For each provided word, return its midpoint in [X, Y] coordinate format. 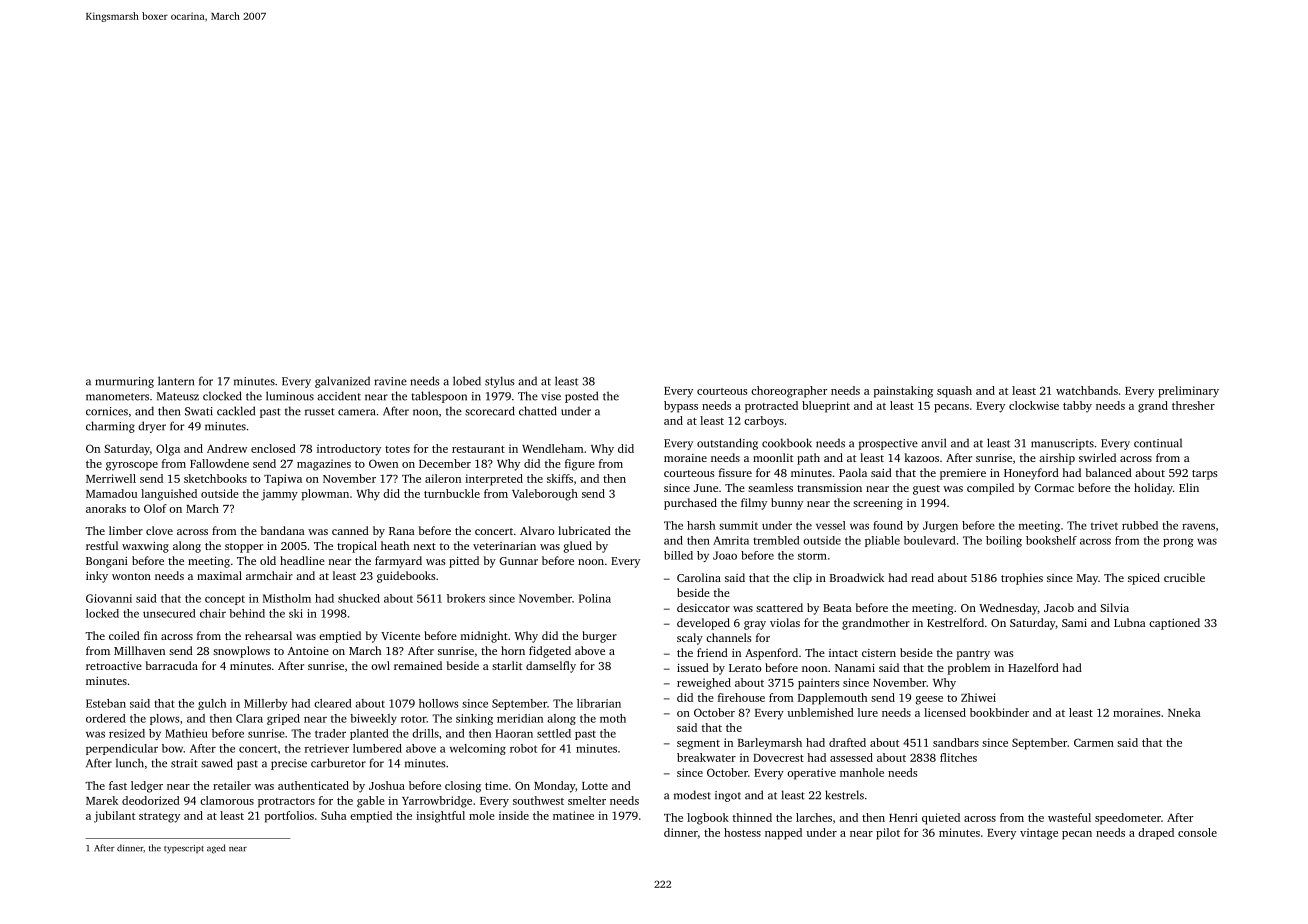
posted [581, 397]
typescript [184, 849]
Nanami [855, 668]
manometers [117, 397]
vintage [1039, 834]
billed [678, 555]
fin [150, 635]
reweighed [704, 684]
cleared [333, 703]
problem [969, 669]
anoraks [106, 508]
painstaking [903, 392]
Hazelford [1033, 667]
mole [482, 815]
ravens [1198, 526]
